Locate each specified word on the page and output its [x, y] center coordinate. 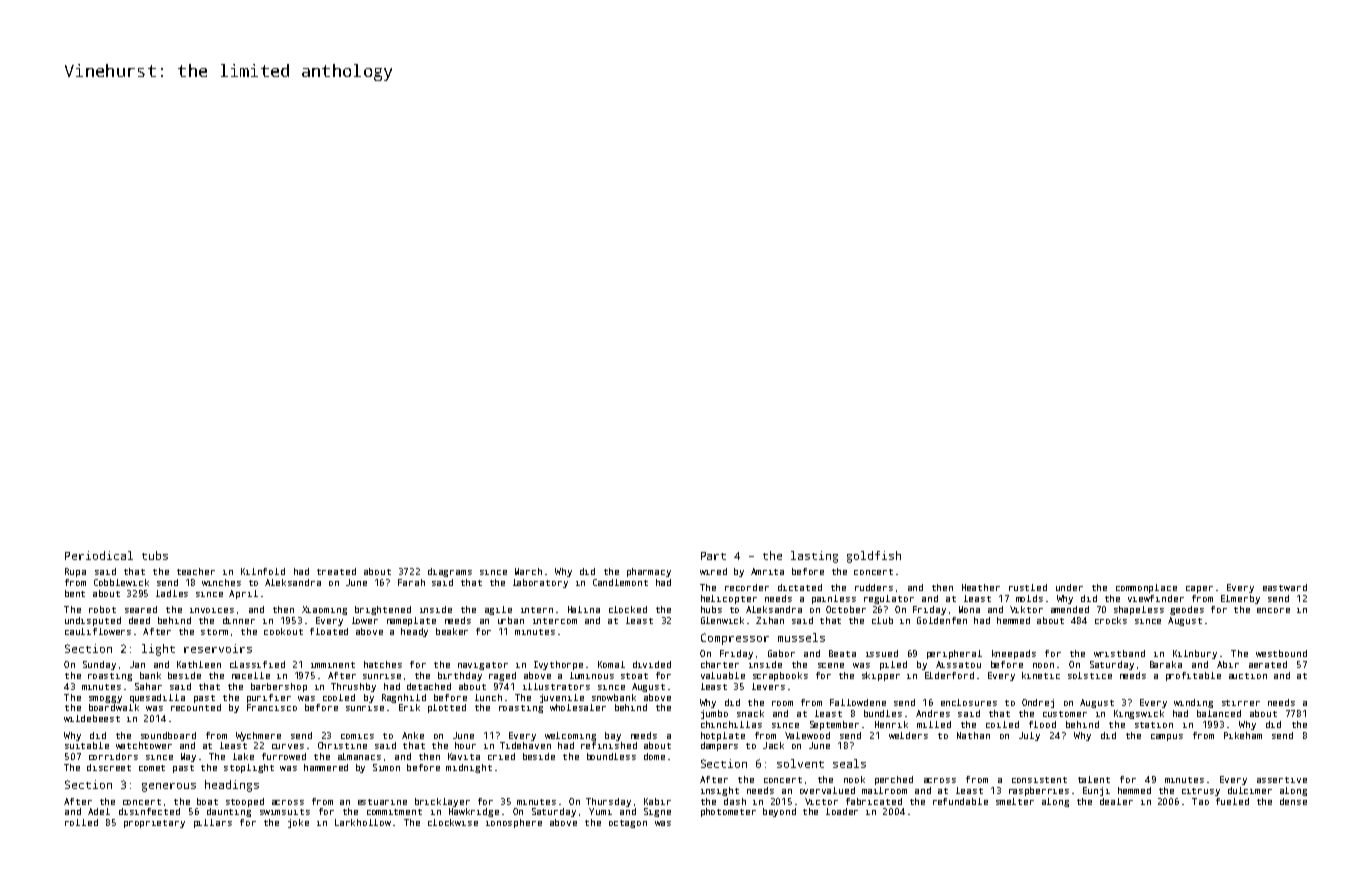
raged [502, 676]
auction [1248, 676]
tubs [155, 555]
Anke [413, 735]
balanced [1219, 713]
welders [908, 735]
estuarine [382, 802]
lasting [814, 557]
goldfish [874, 557]
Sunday [99, 665]
